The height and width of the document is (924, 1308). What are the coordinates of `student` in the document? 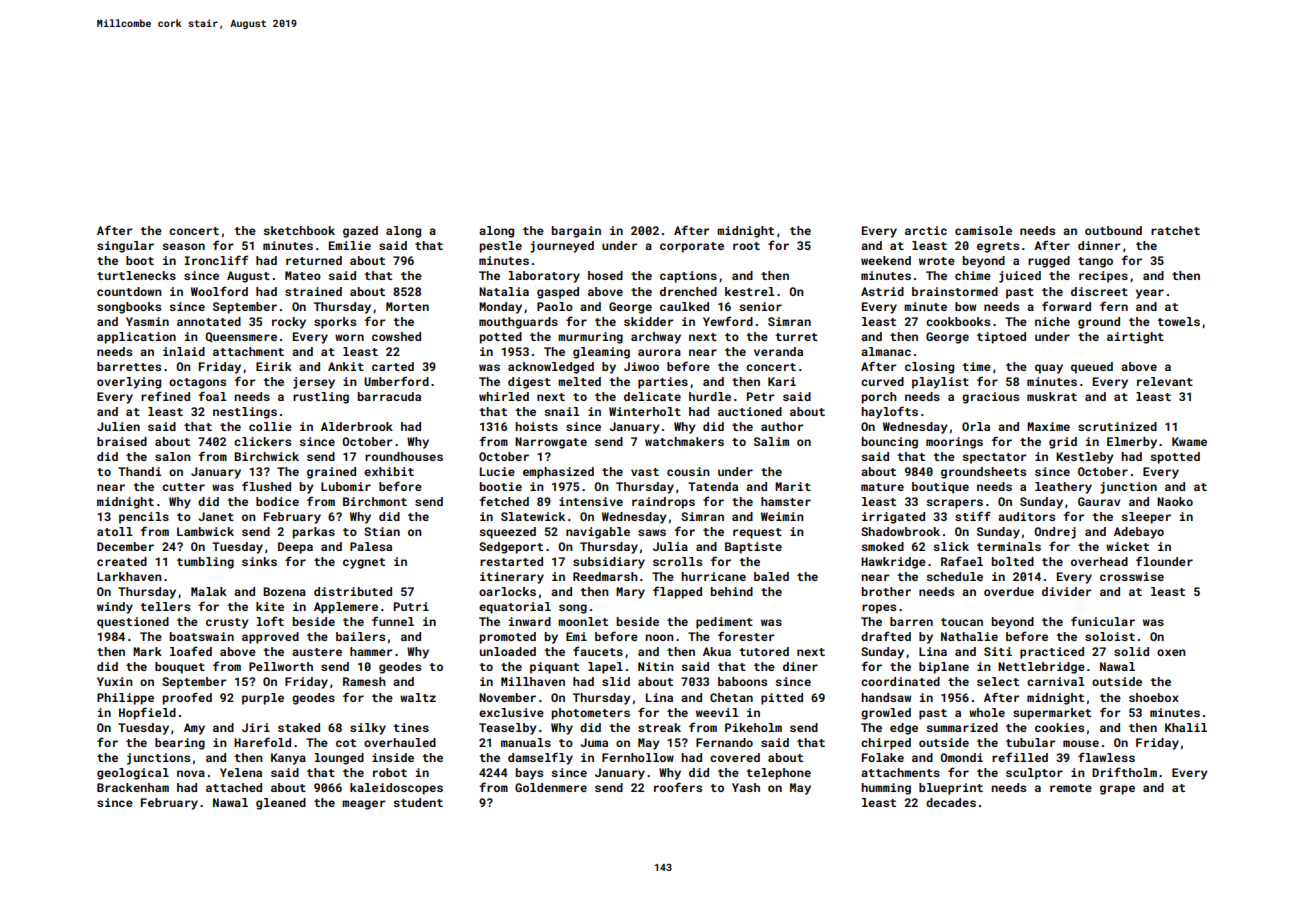 It's located at (418, 802).
